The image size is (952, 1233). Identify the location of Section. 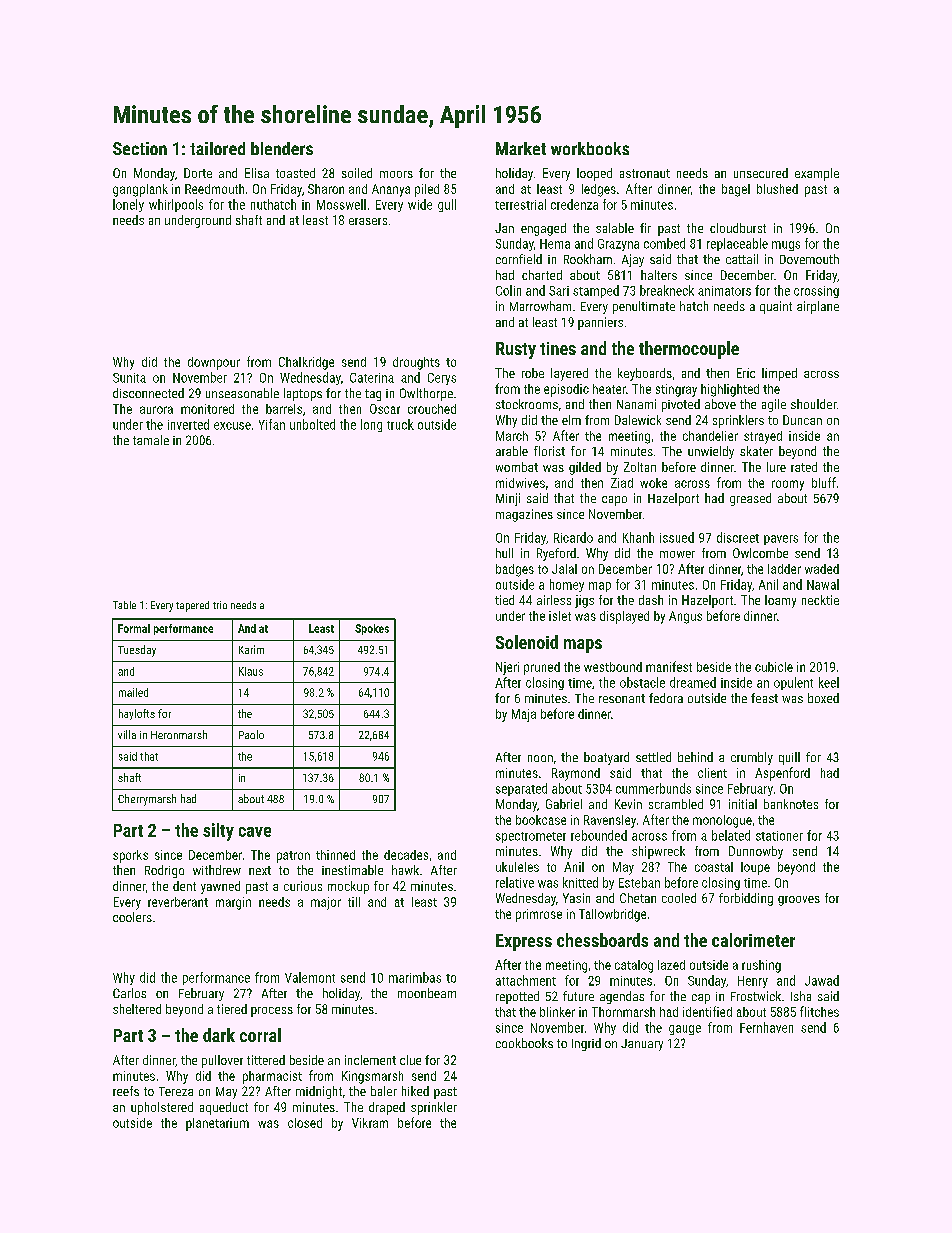
(140, 148).
